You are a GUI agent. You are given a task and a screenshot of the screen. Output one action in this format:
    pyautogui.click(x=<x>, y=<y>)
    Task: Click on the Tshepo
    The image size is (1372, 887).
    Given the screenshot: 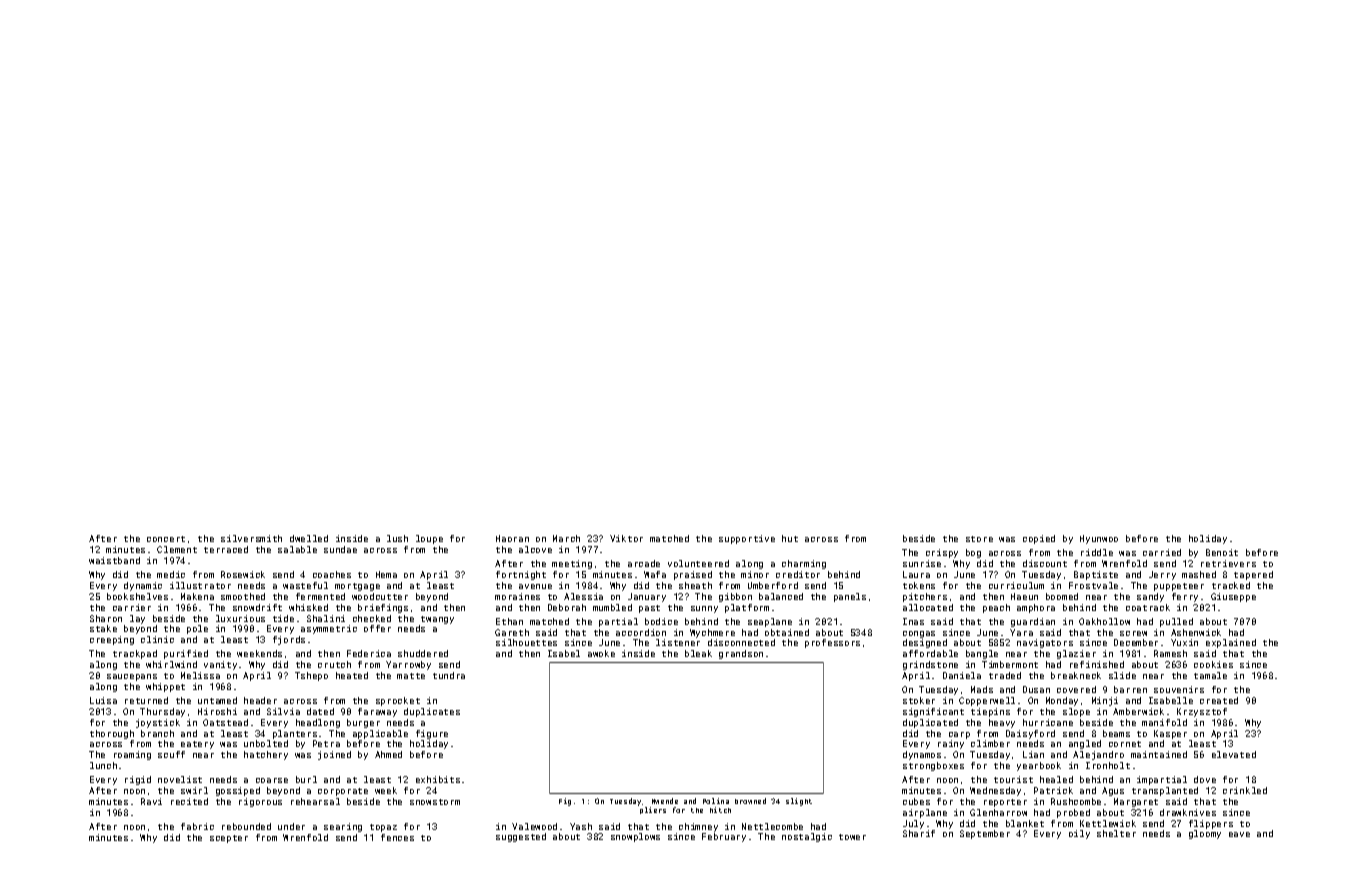 What is the action you would take?
    pyautogui.click(x=311, y=676)
